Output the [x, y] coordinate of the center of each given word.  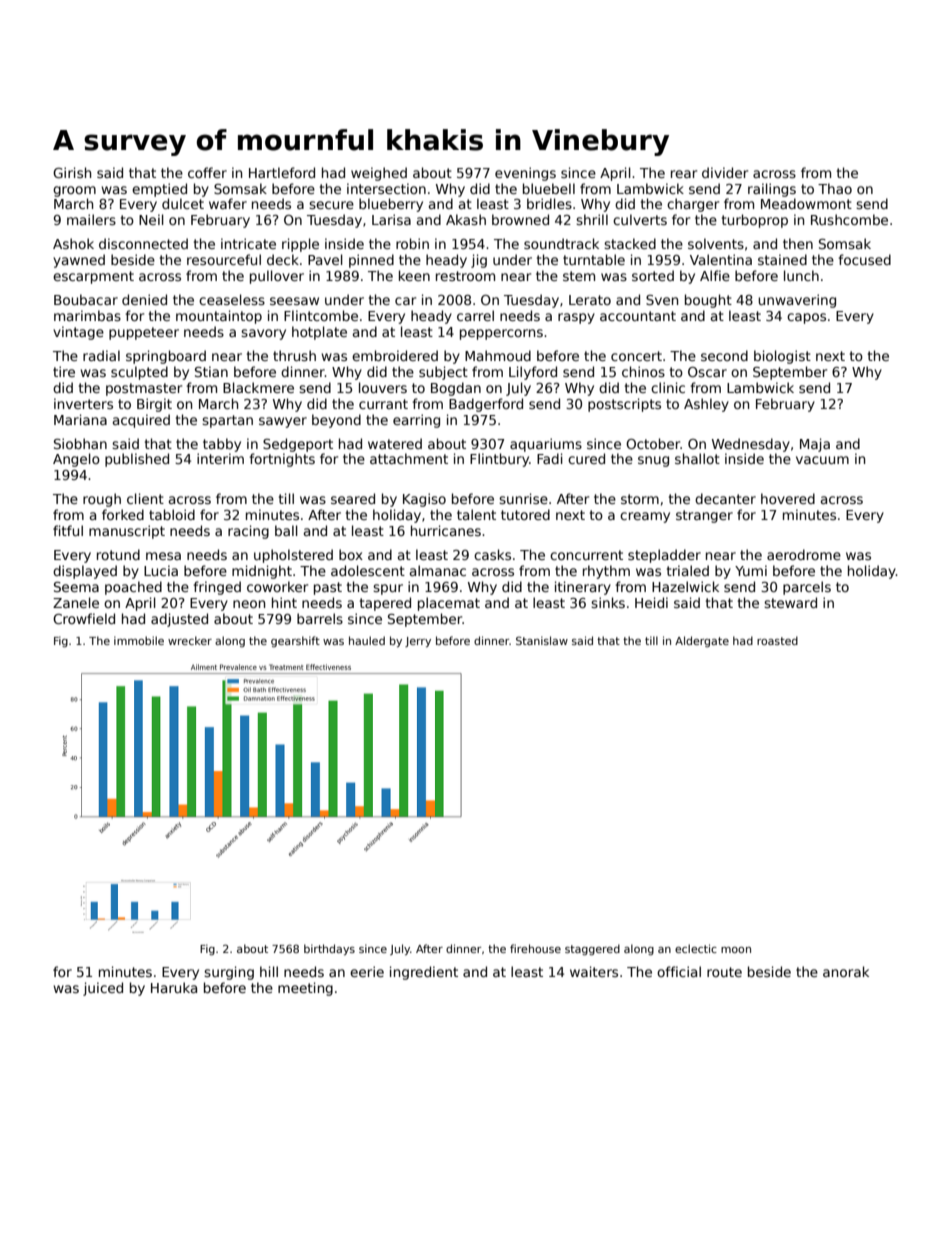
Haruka [174, 987]
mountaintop [219, 317]
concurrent [586, 555]
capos [806, 318]
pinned [371, 261]
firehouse [535, 948]
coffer [207, 172]
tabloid [172, 514]
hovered [788, 498]
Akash [466, 219]
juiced [103, 989]
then [798, 243]
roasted [777, 640]
